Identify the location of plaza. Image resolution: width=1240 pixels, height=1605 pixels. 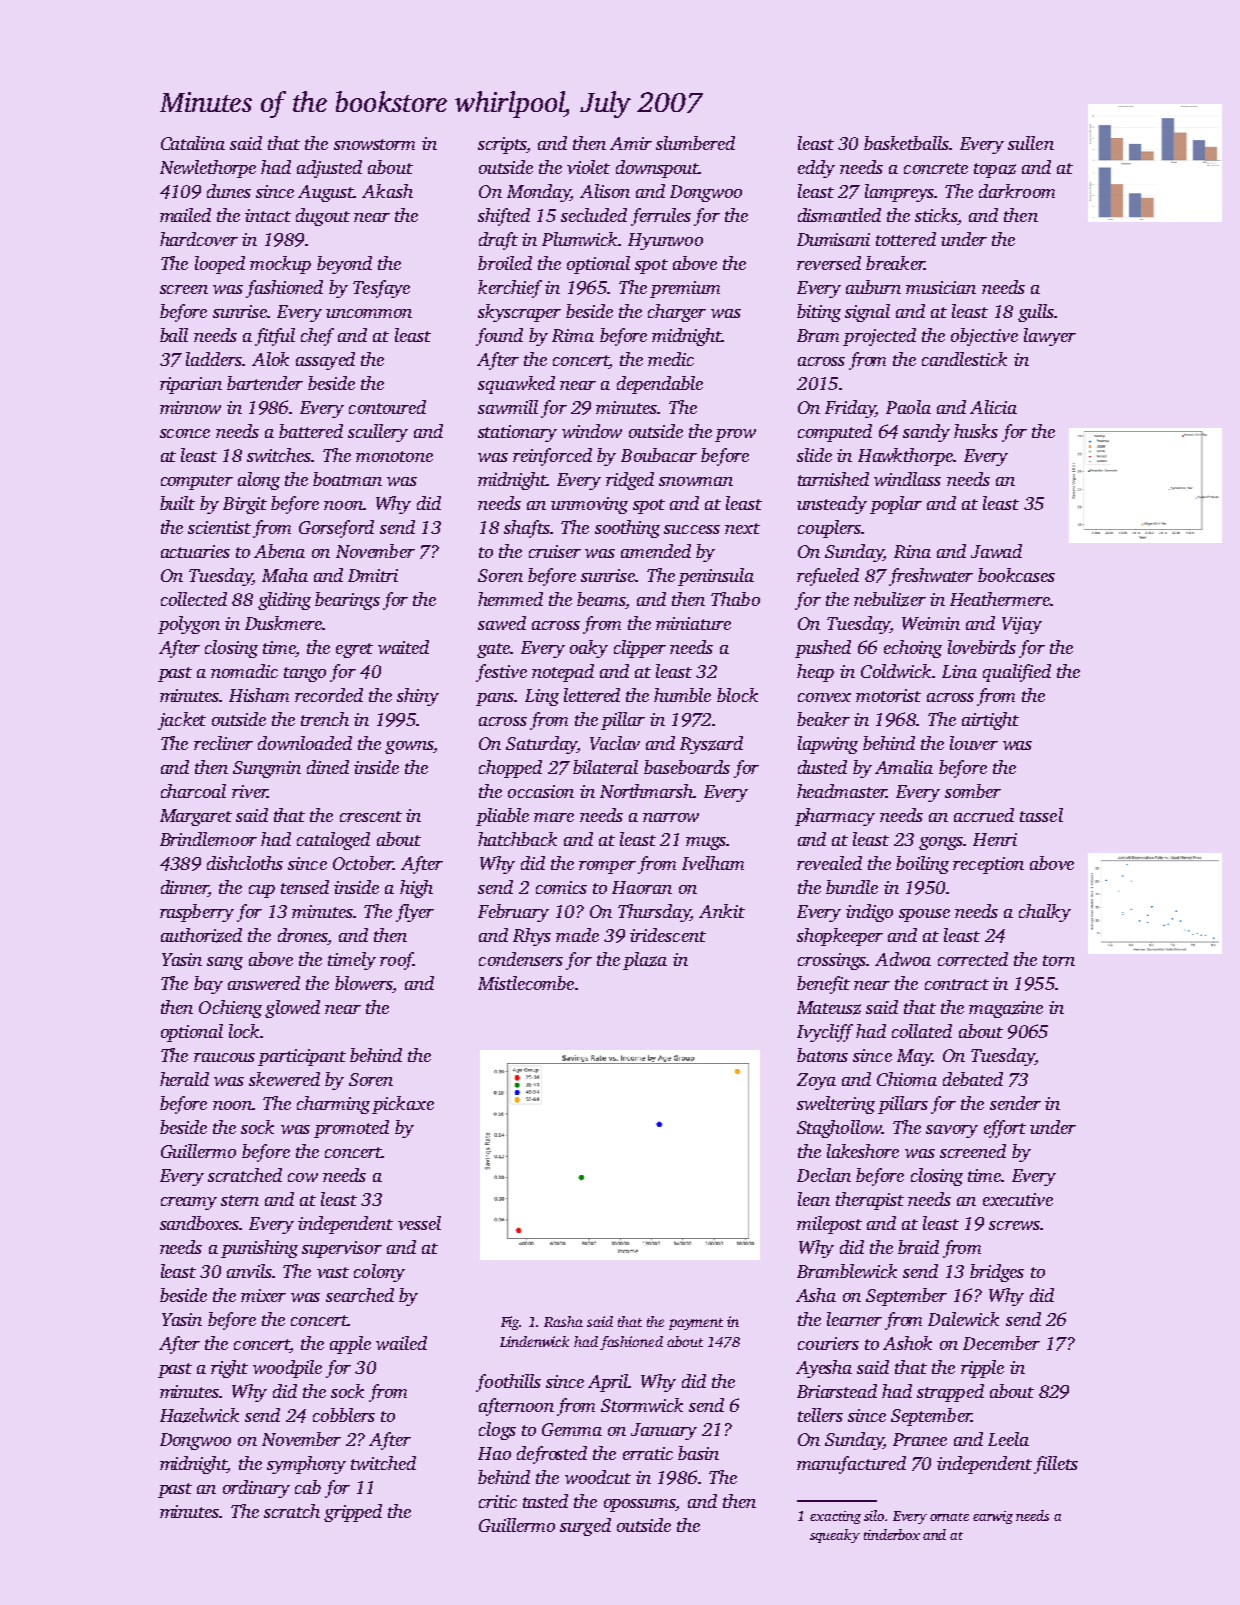
(645, 961).
